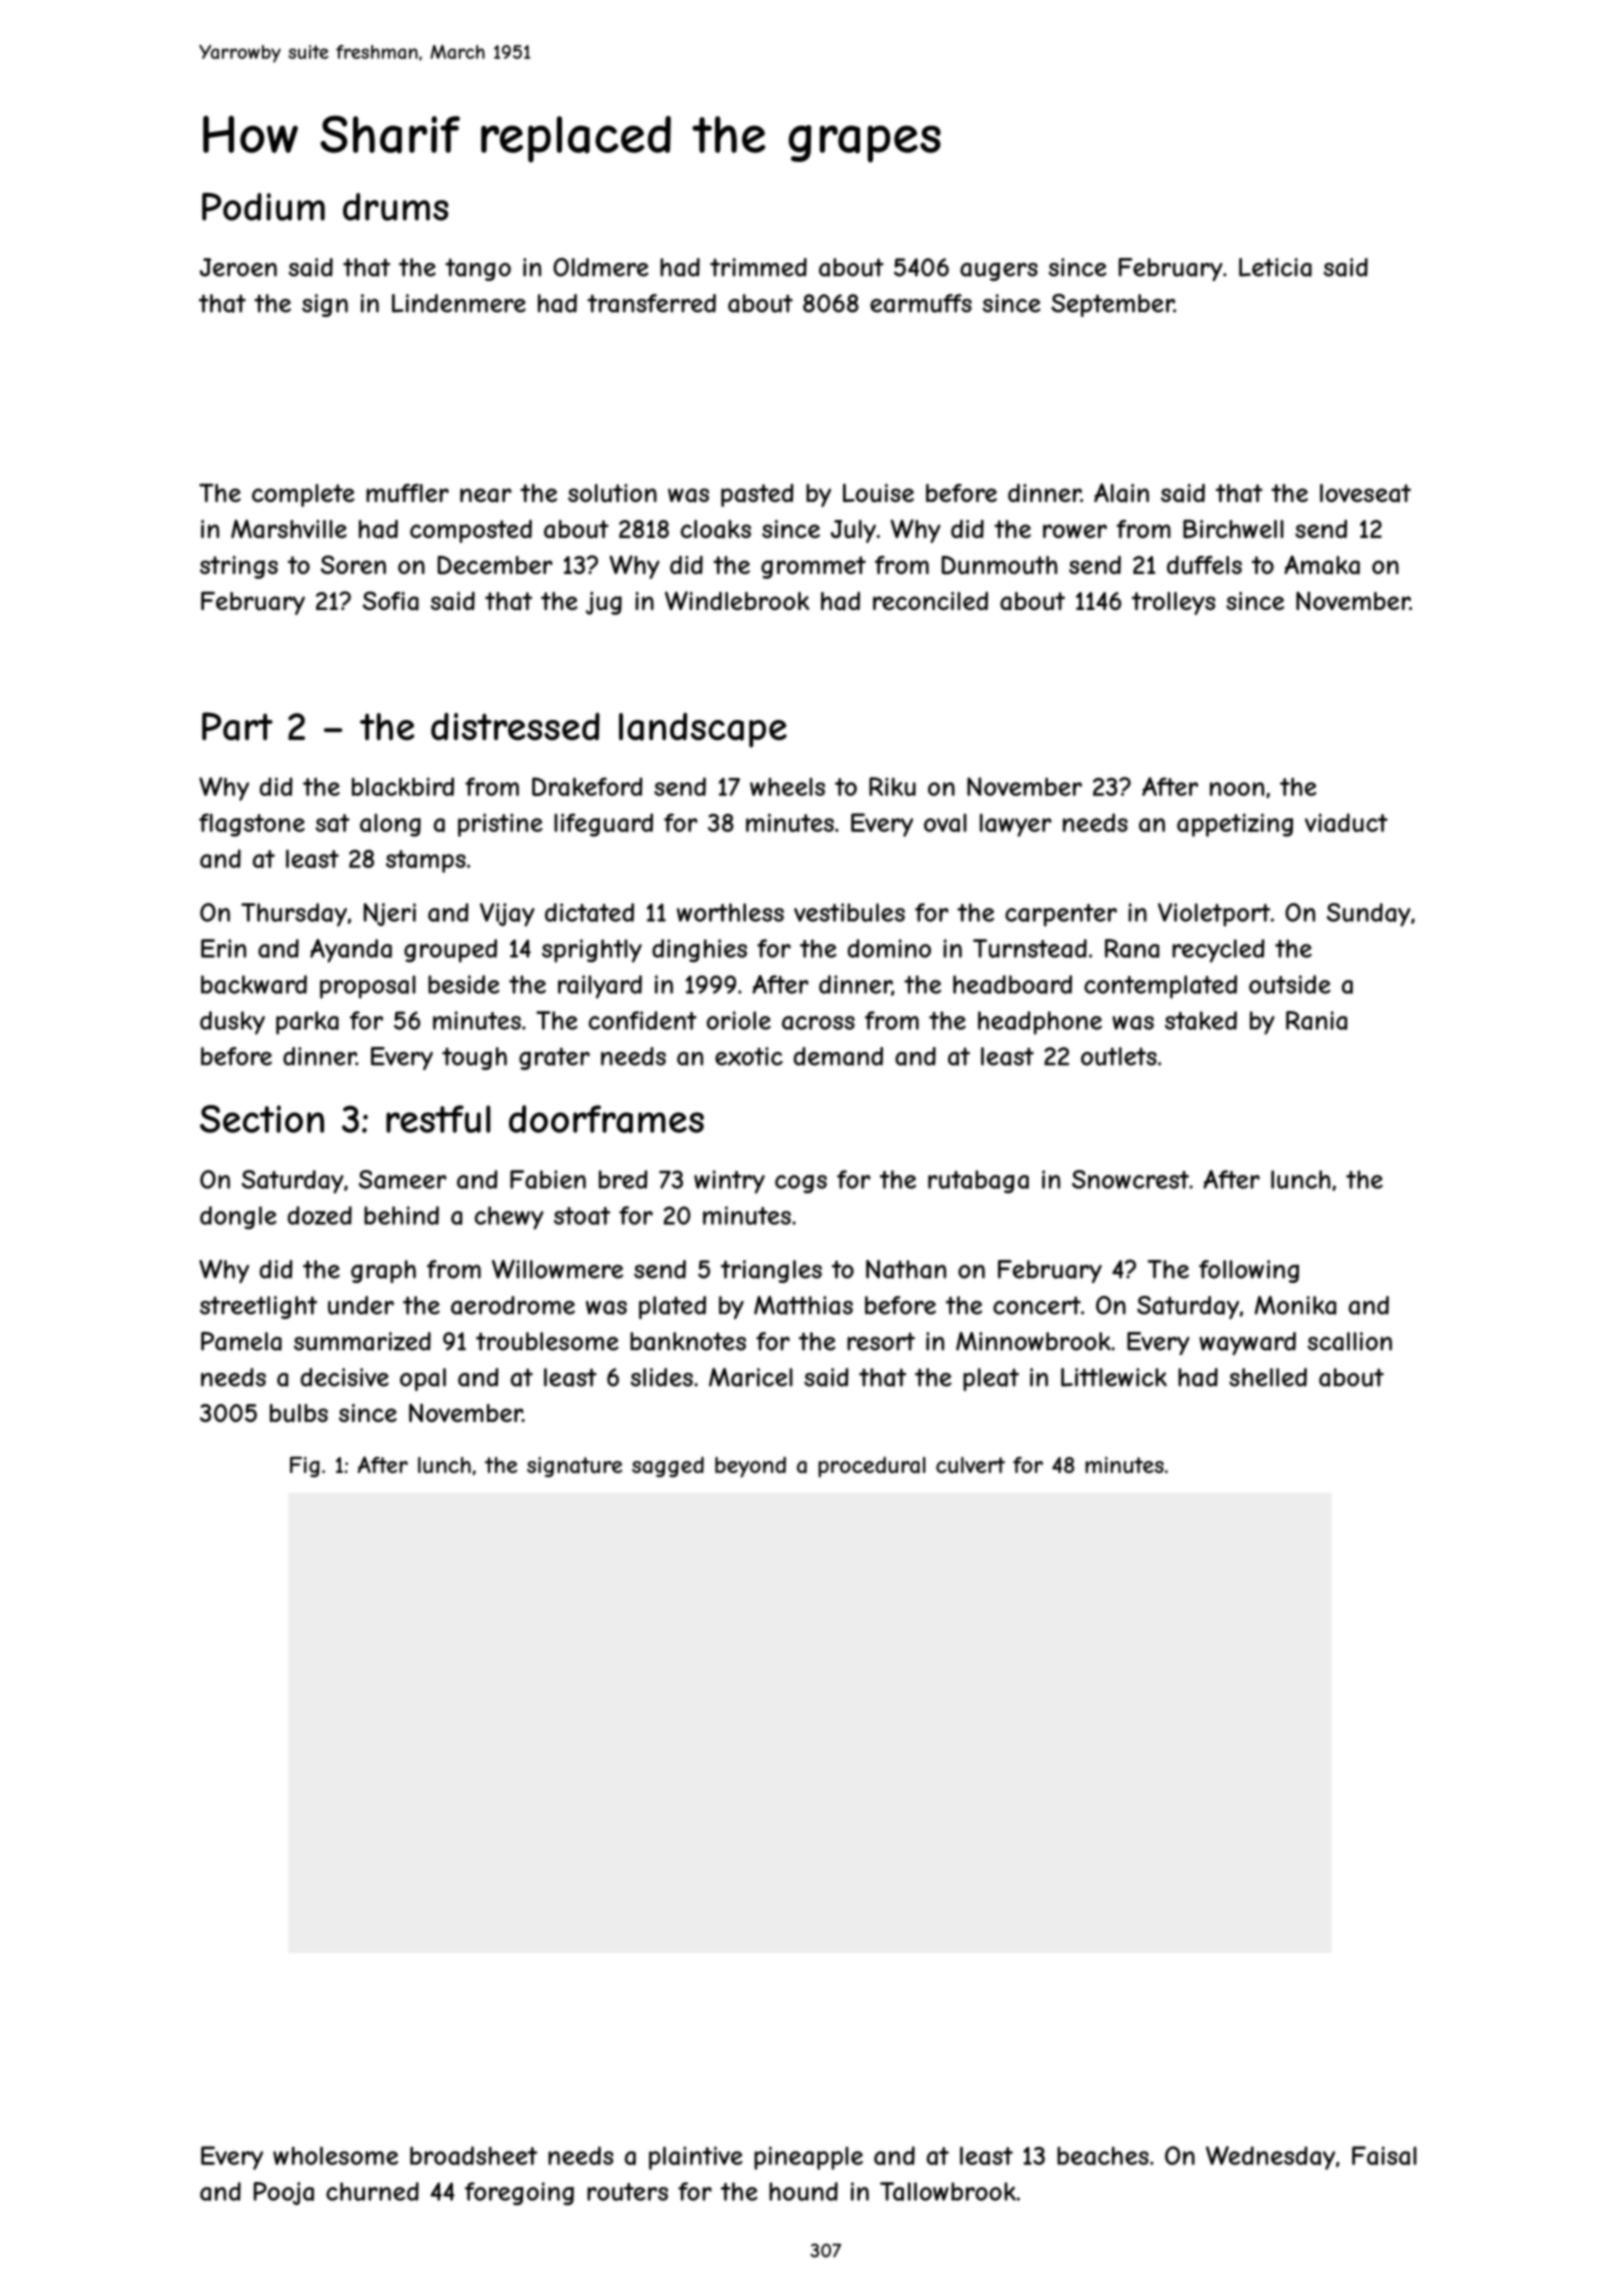  What do you see at coordinates (771, 1271) in the screenshot?
I see `triangles` at bounding box center [771, 1271].
